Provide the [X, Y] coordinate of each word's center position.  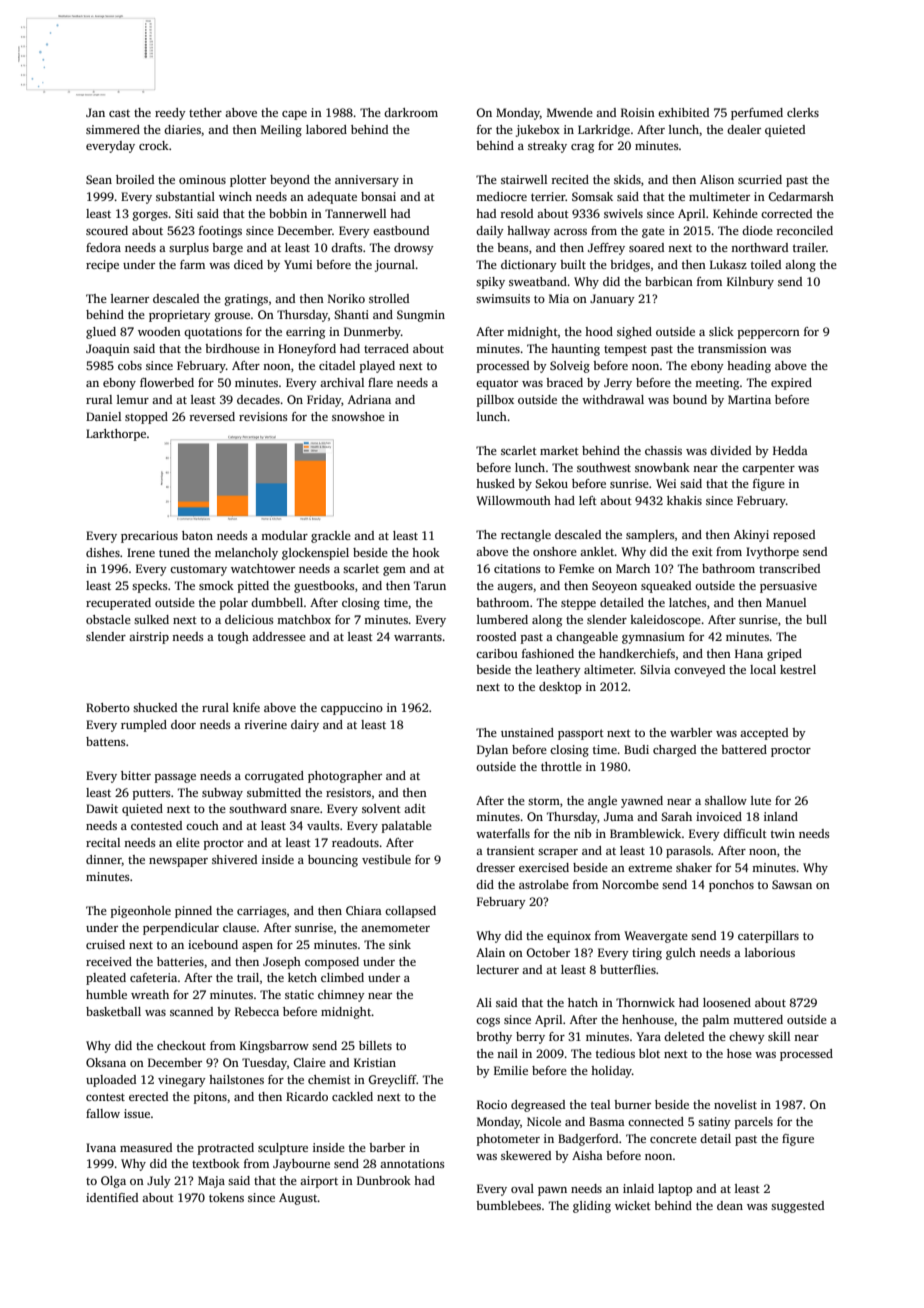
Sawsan [792, 884]
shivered [234, 859]
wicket [633, 1205]
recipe [102, 266]
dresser [495, 867]
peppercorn [769, 334]
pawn [552, 1191]
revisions [263, 416]
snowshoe [358, 416]
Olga [113, 1182]
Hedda [790, 450]
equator [497, 384]
